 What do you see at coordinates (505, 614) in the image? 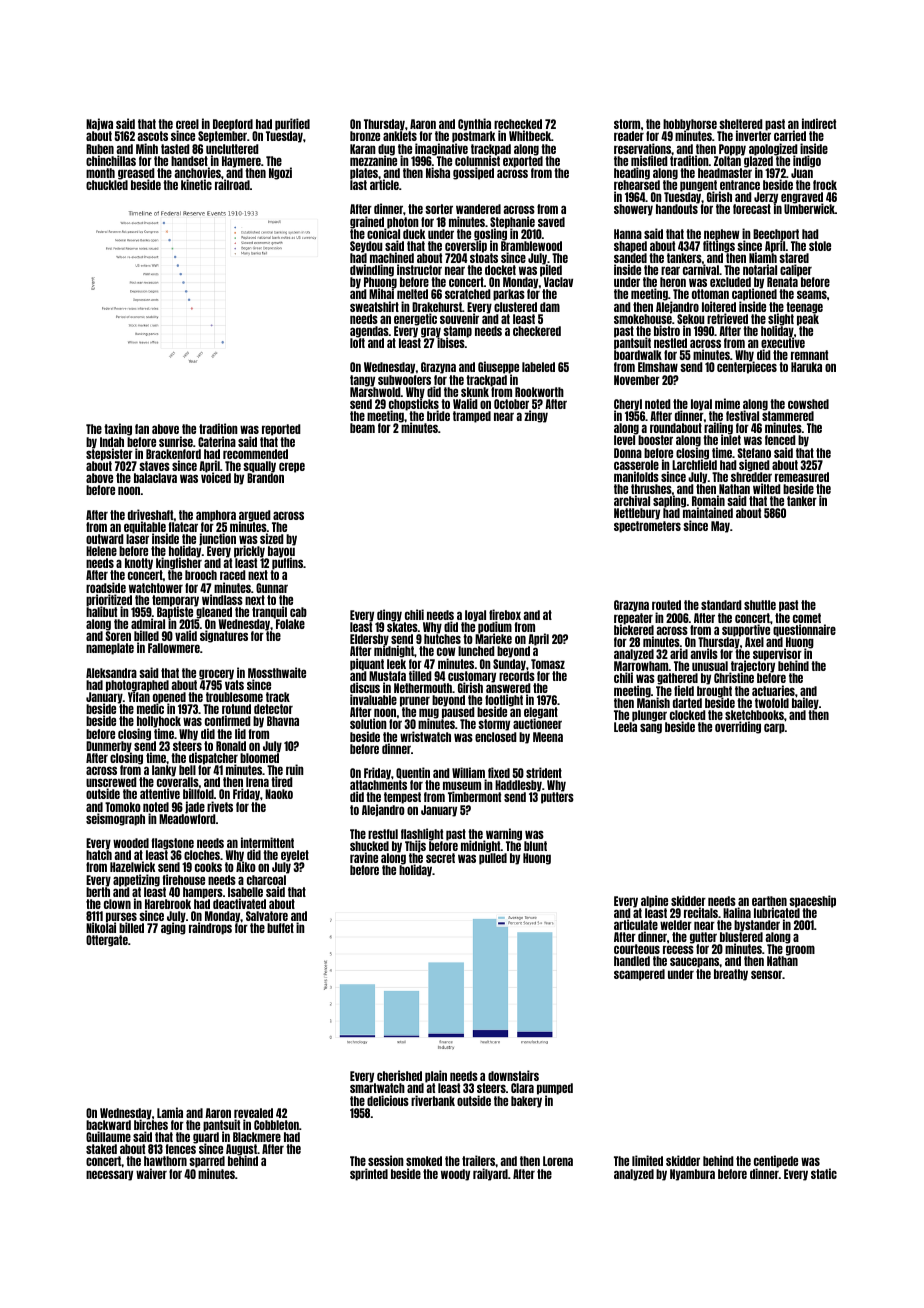
I see `firebox` at bounding box center [505, 614].
